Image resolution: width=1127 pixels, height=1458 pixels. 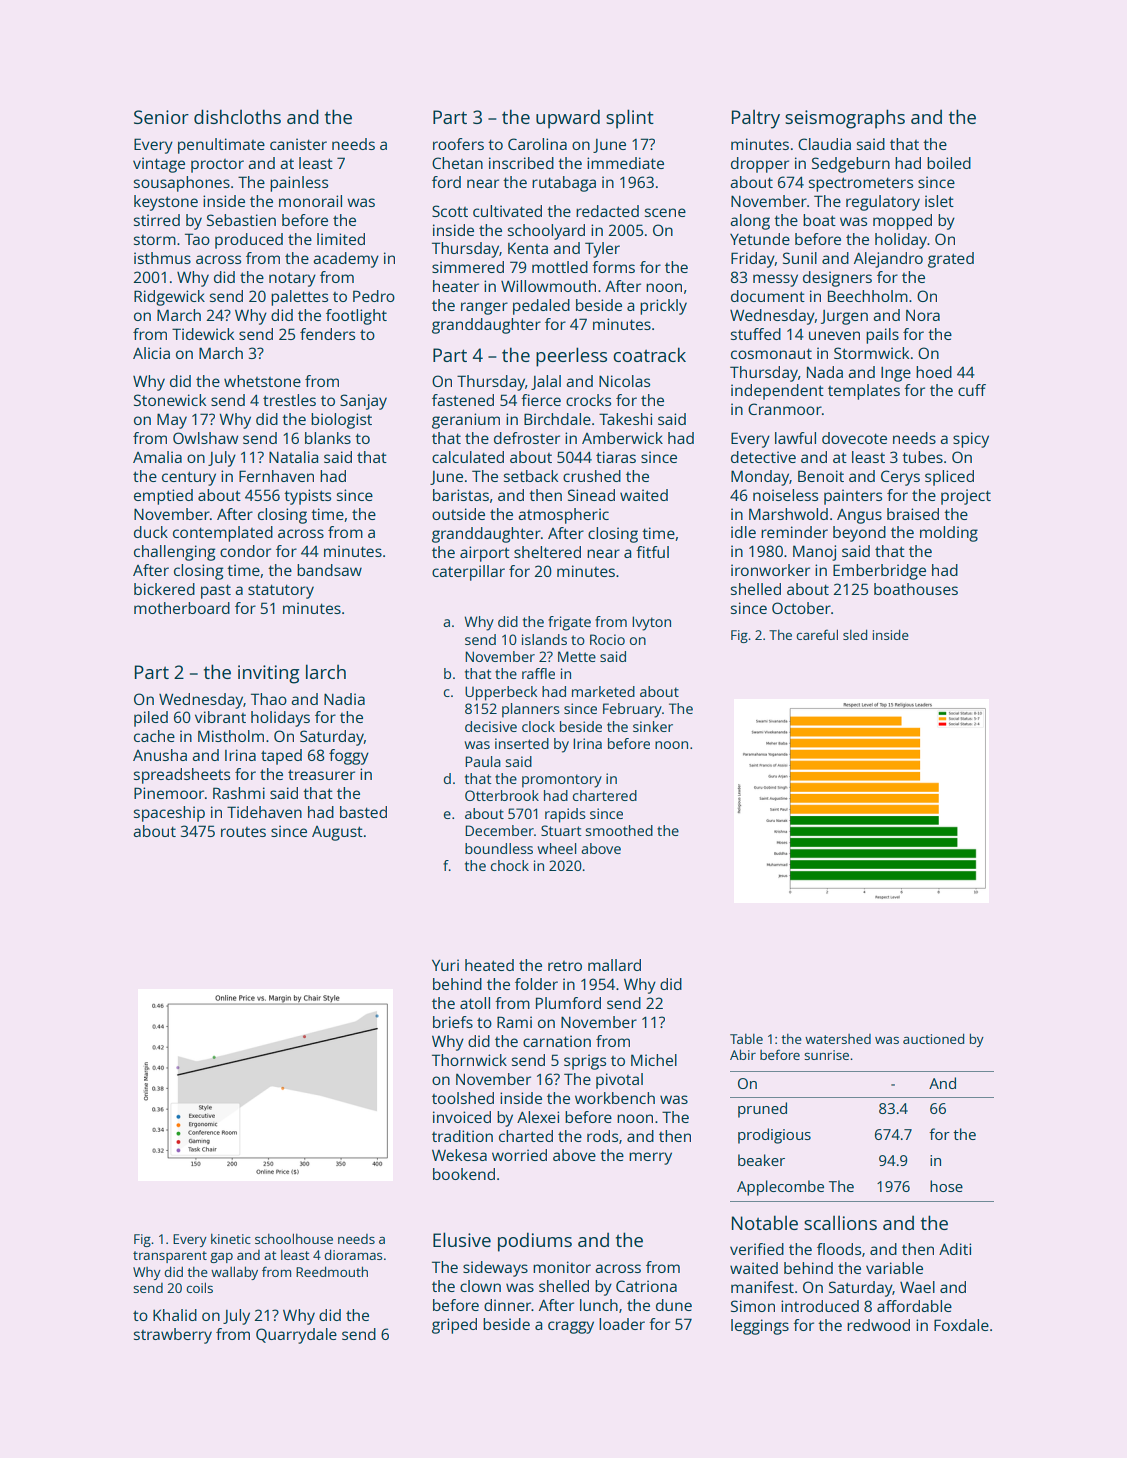 I want to click on seismographs, so click(x=845, y=119).
